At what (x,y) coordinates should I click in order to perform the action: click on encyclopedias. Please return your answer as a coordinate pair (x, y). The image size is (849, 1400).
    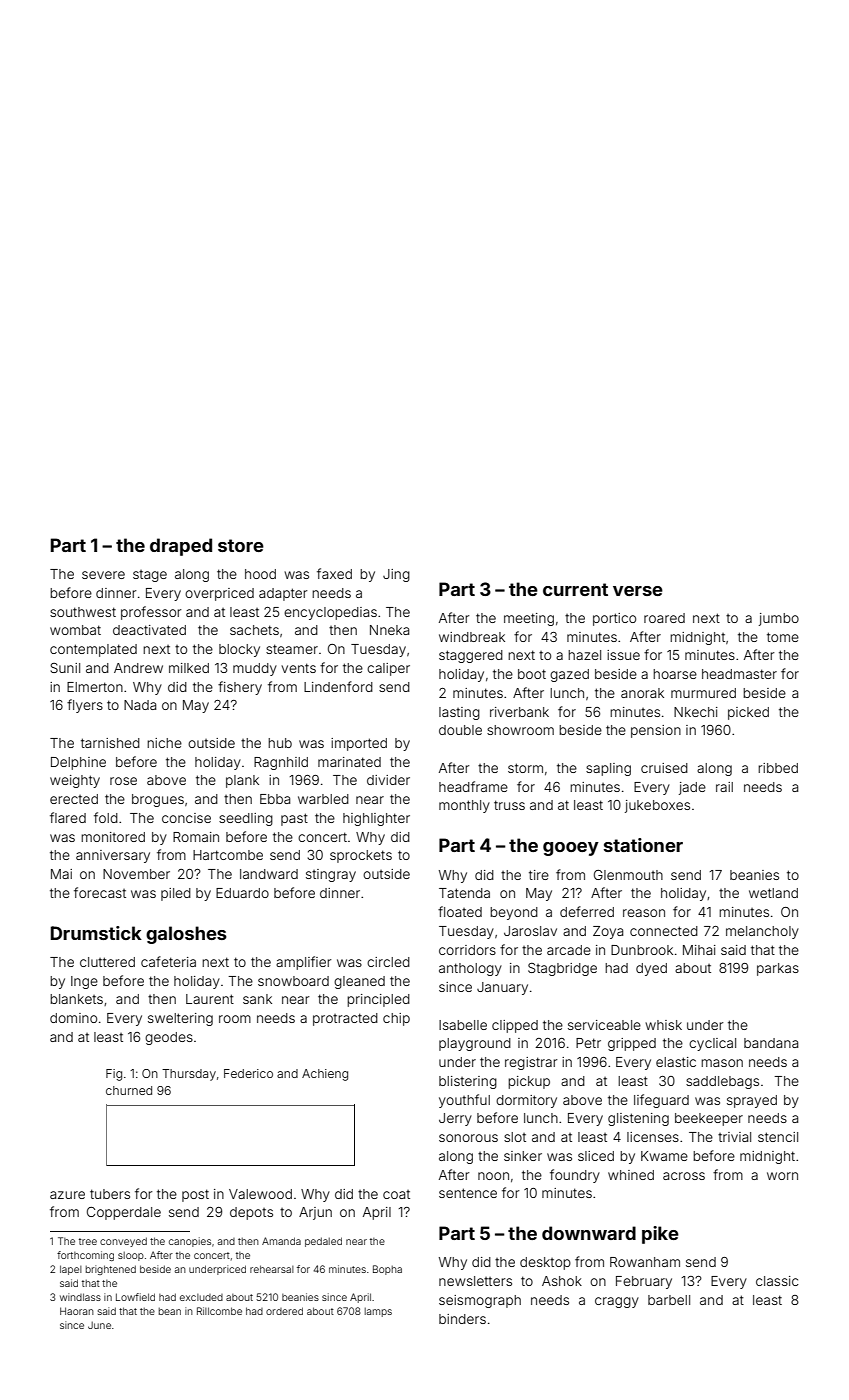
    Looking at the image, I should click on (330, 613).
